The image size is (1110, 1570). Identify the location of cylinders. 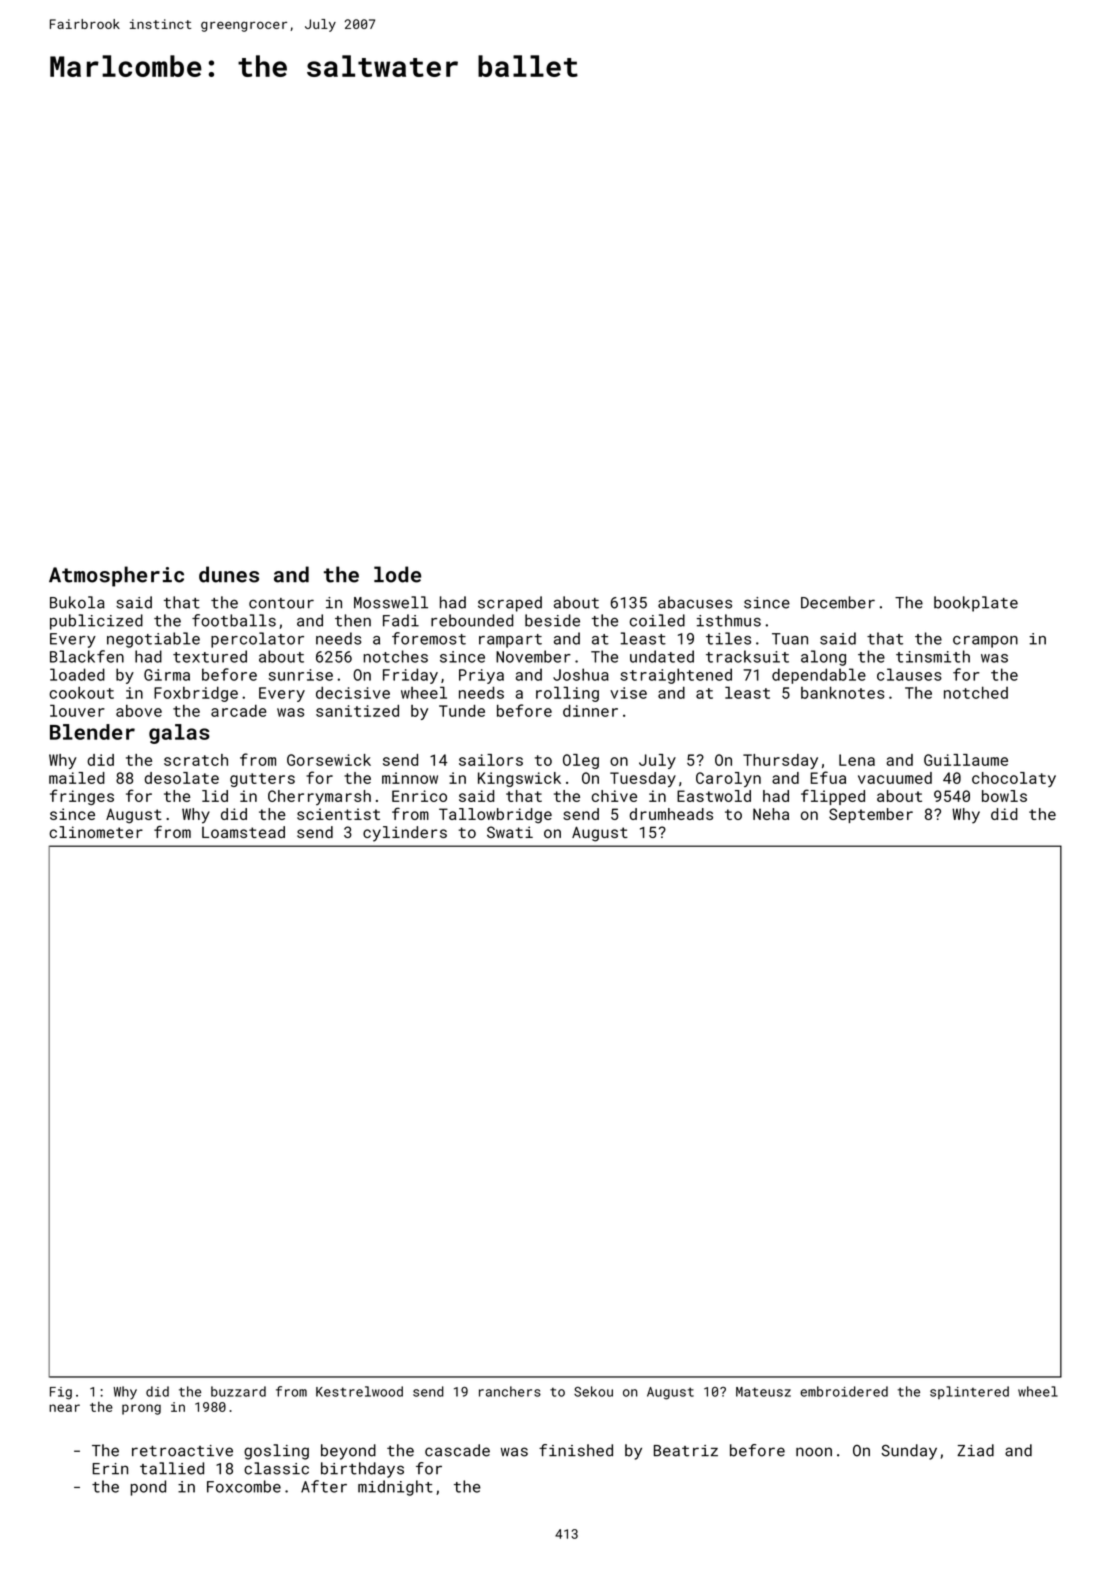
(405, 834).
